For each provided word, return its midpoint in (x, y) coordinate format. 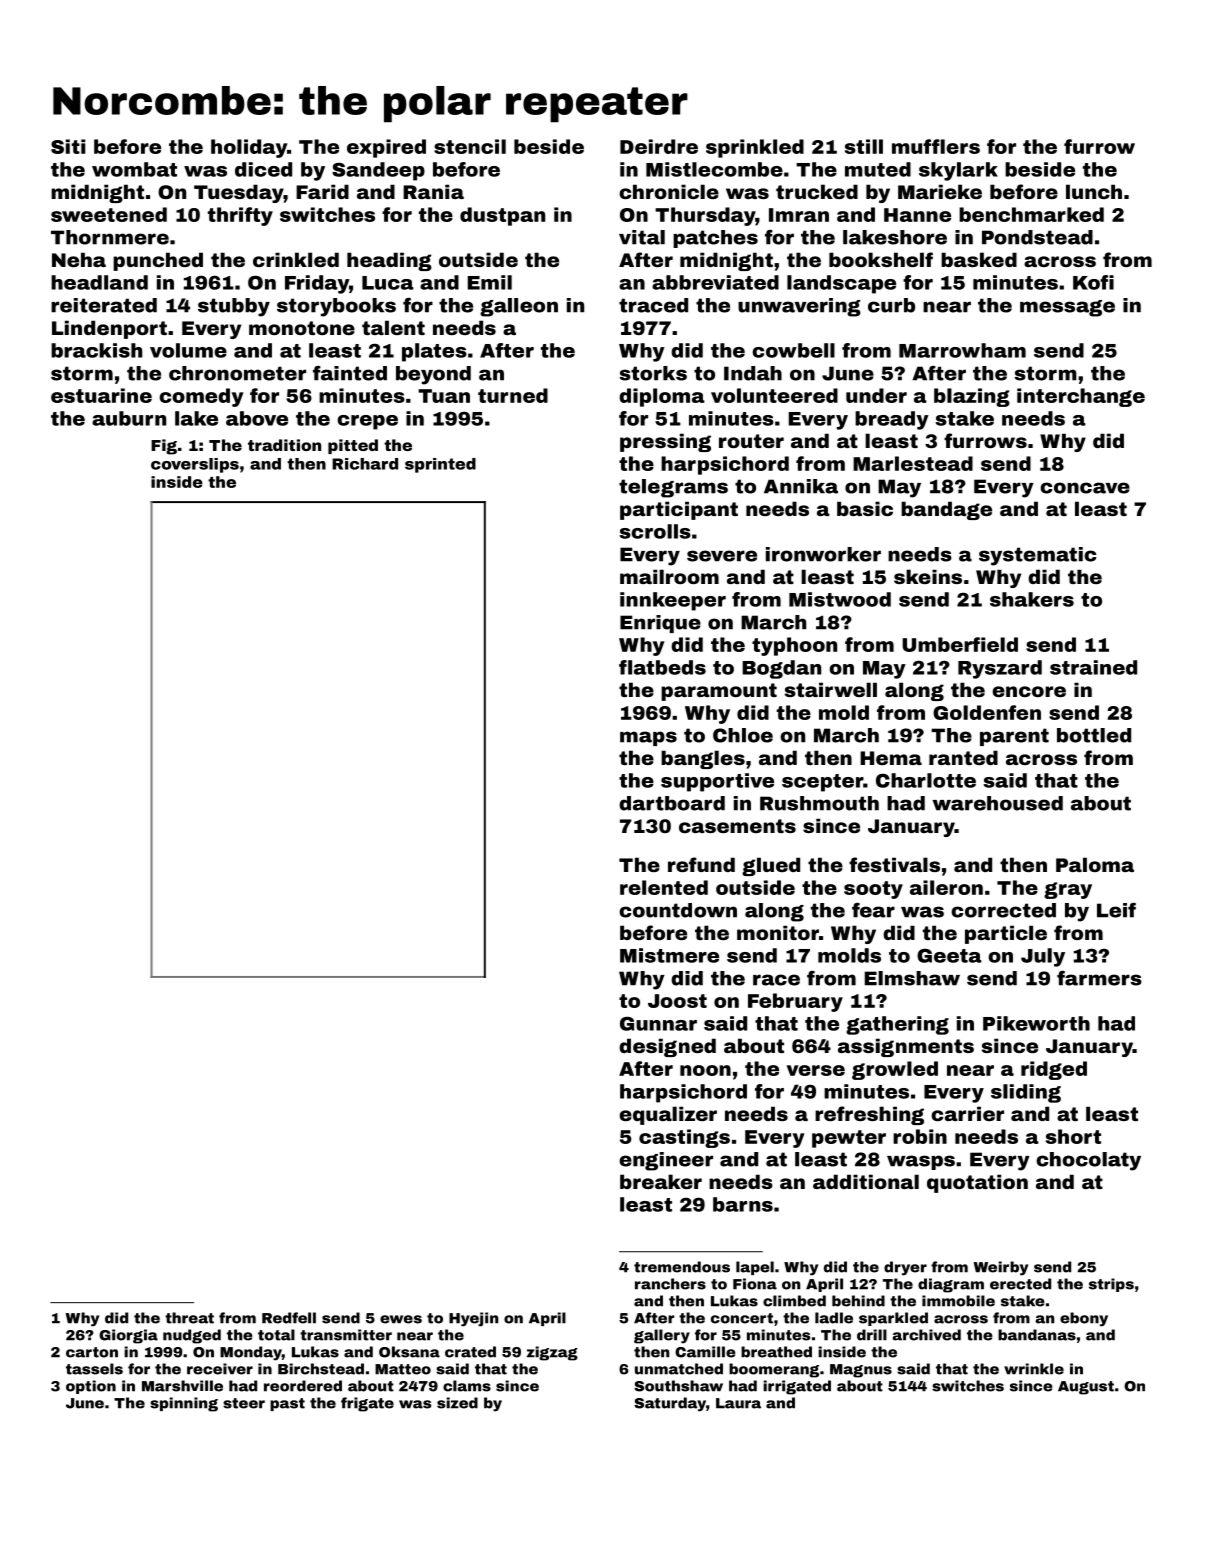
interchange (1081, 397)
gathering (897, 1025)
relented (664, 887)
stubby (234, 307)
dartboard (672, 803)
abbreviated (715, 282)
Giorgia (128, 1336)
